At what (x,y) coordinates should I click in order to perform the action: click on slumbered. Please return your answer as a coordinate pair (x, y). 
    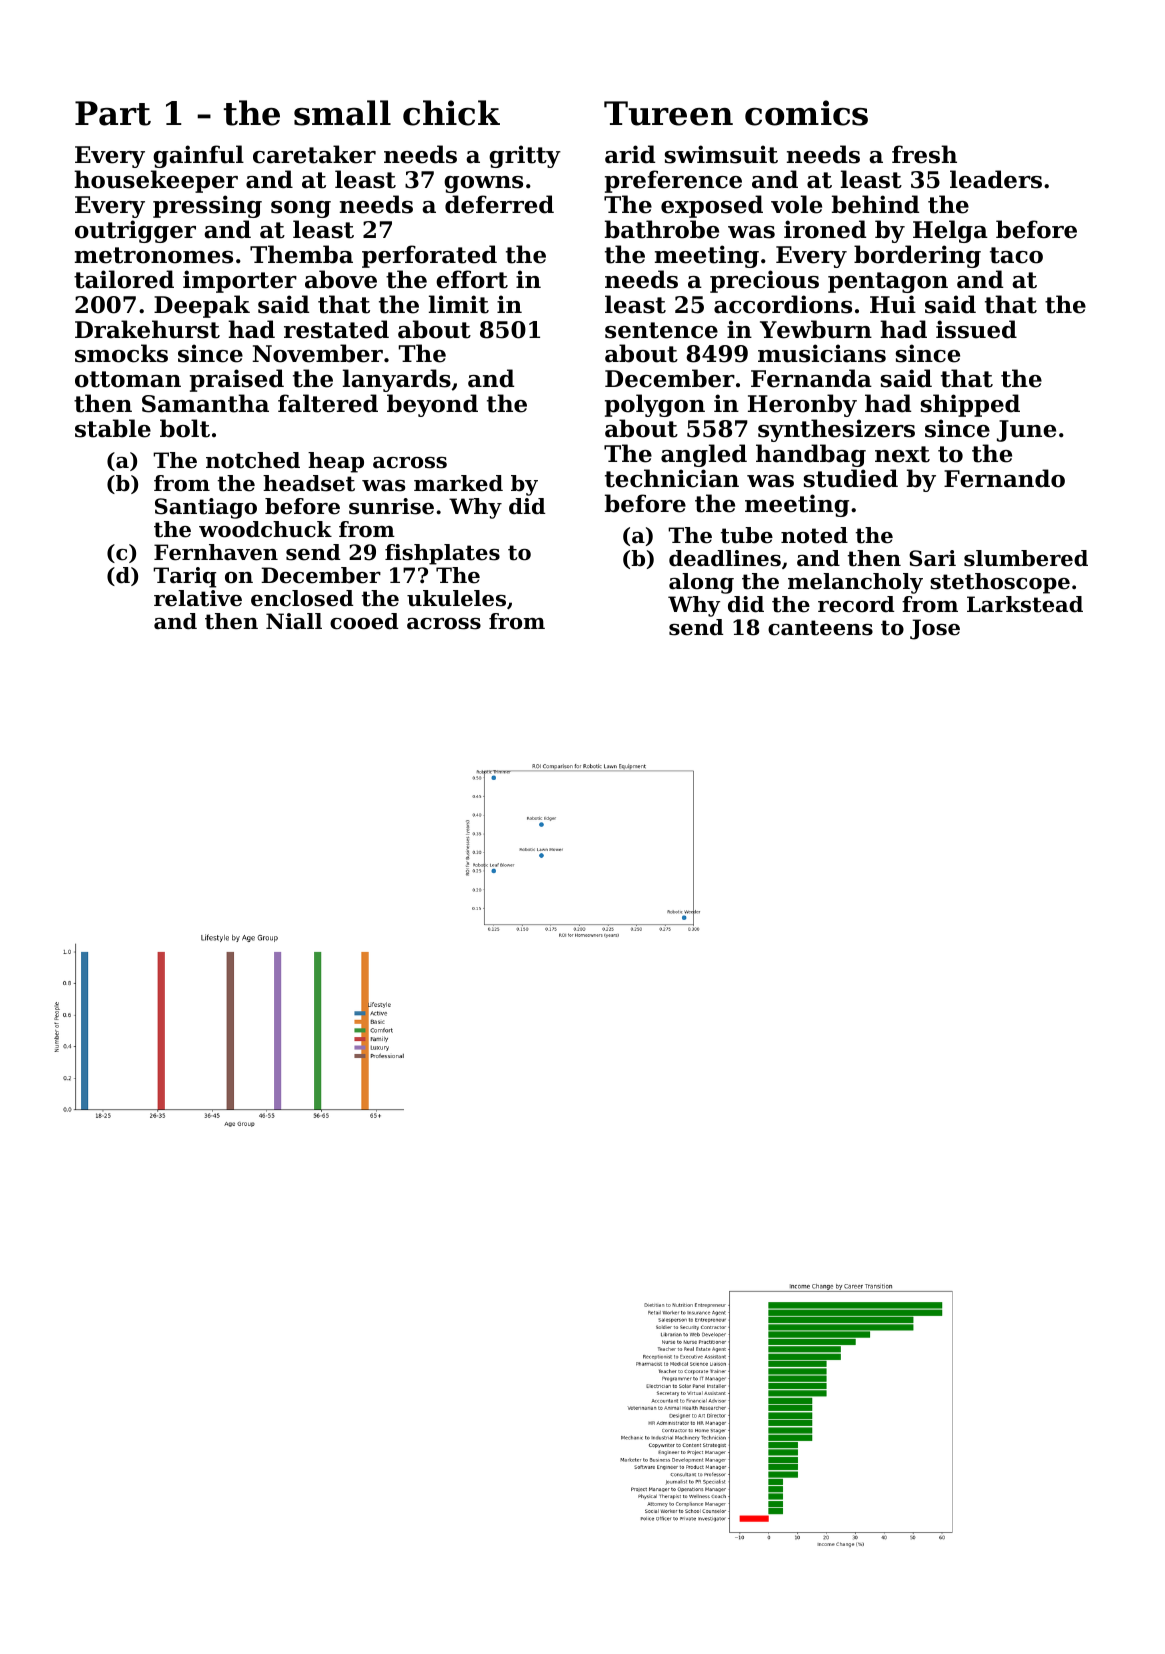
    Looking at the image, I should click on (1026, 558).
